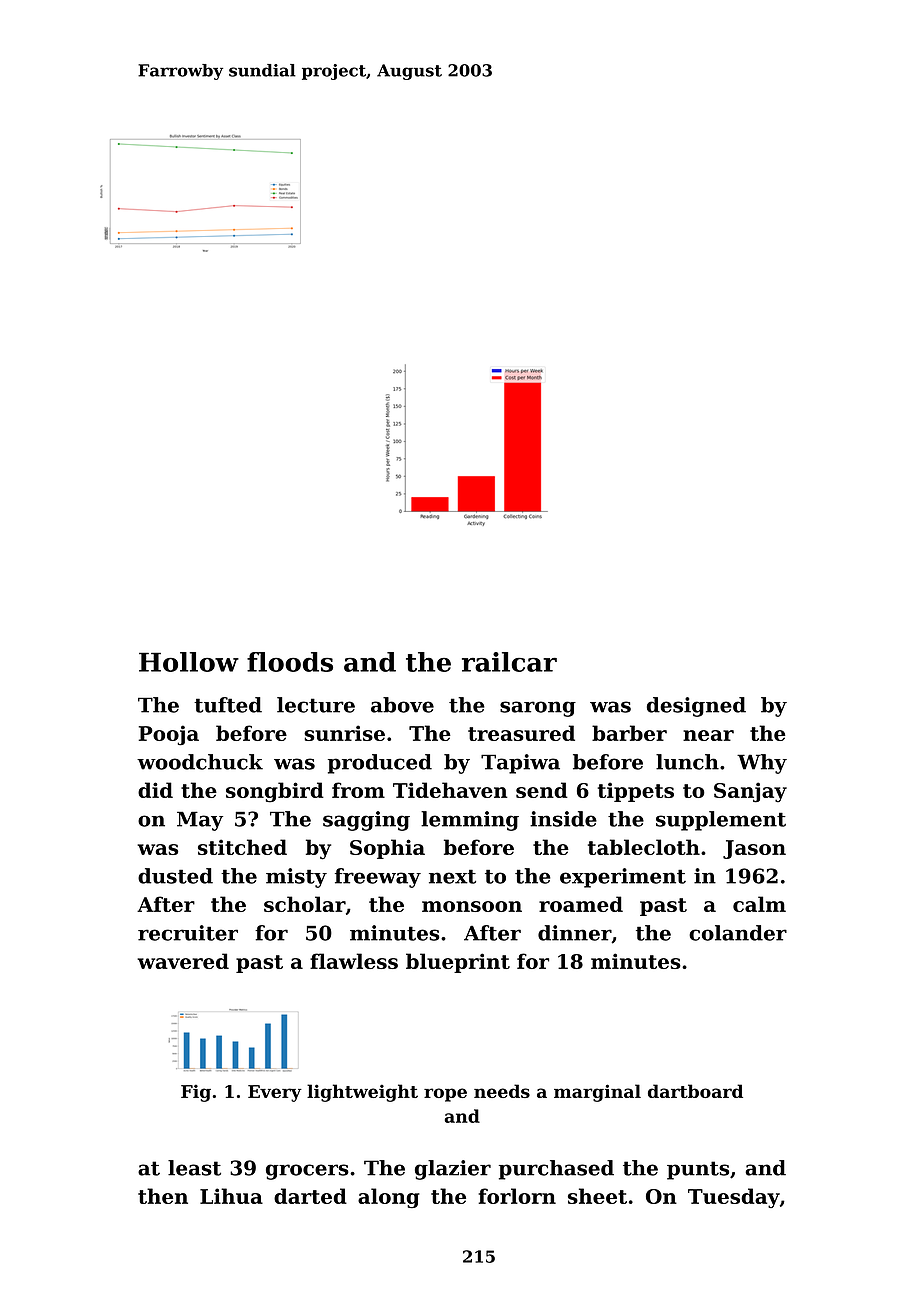 This screenshot has height=1314, width=924. I want to click on rope, so click(445, 1095).
